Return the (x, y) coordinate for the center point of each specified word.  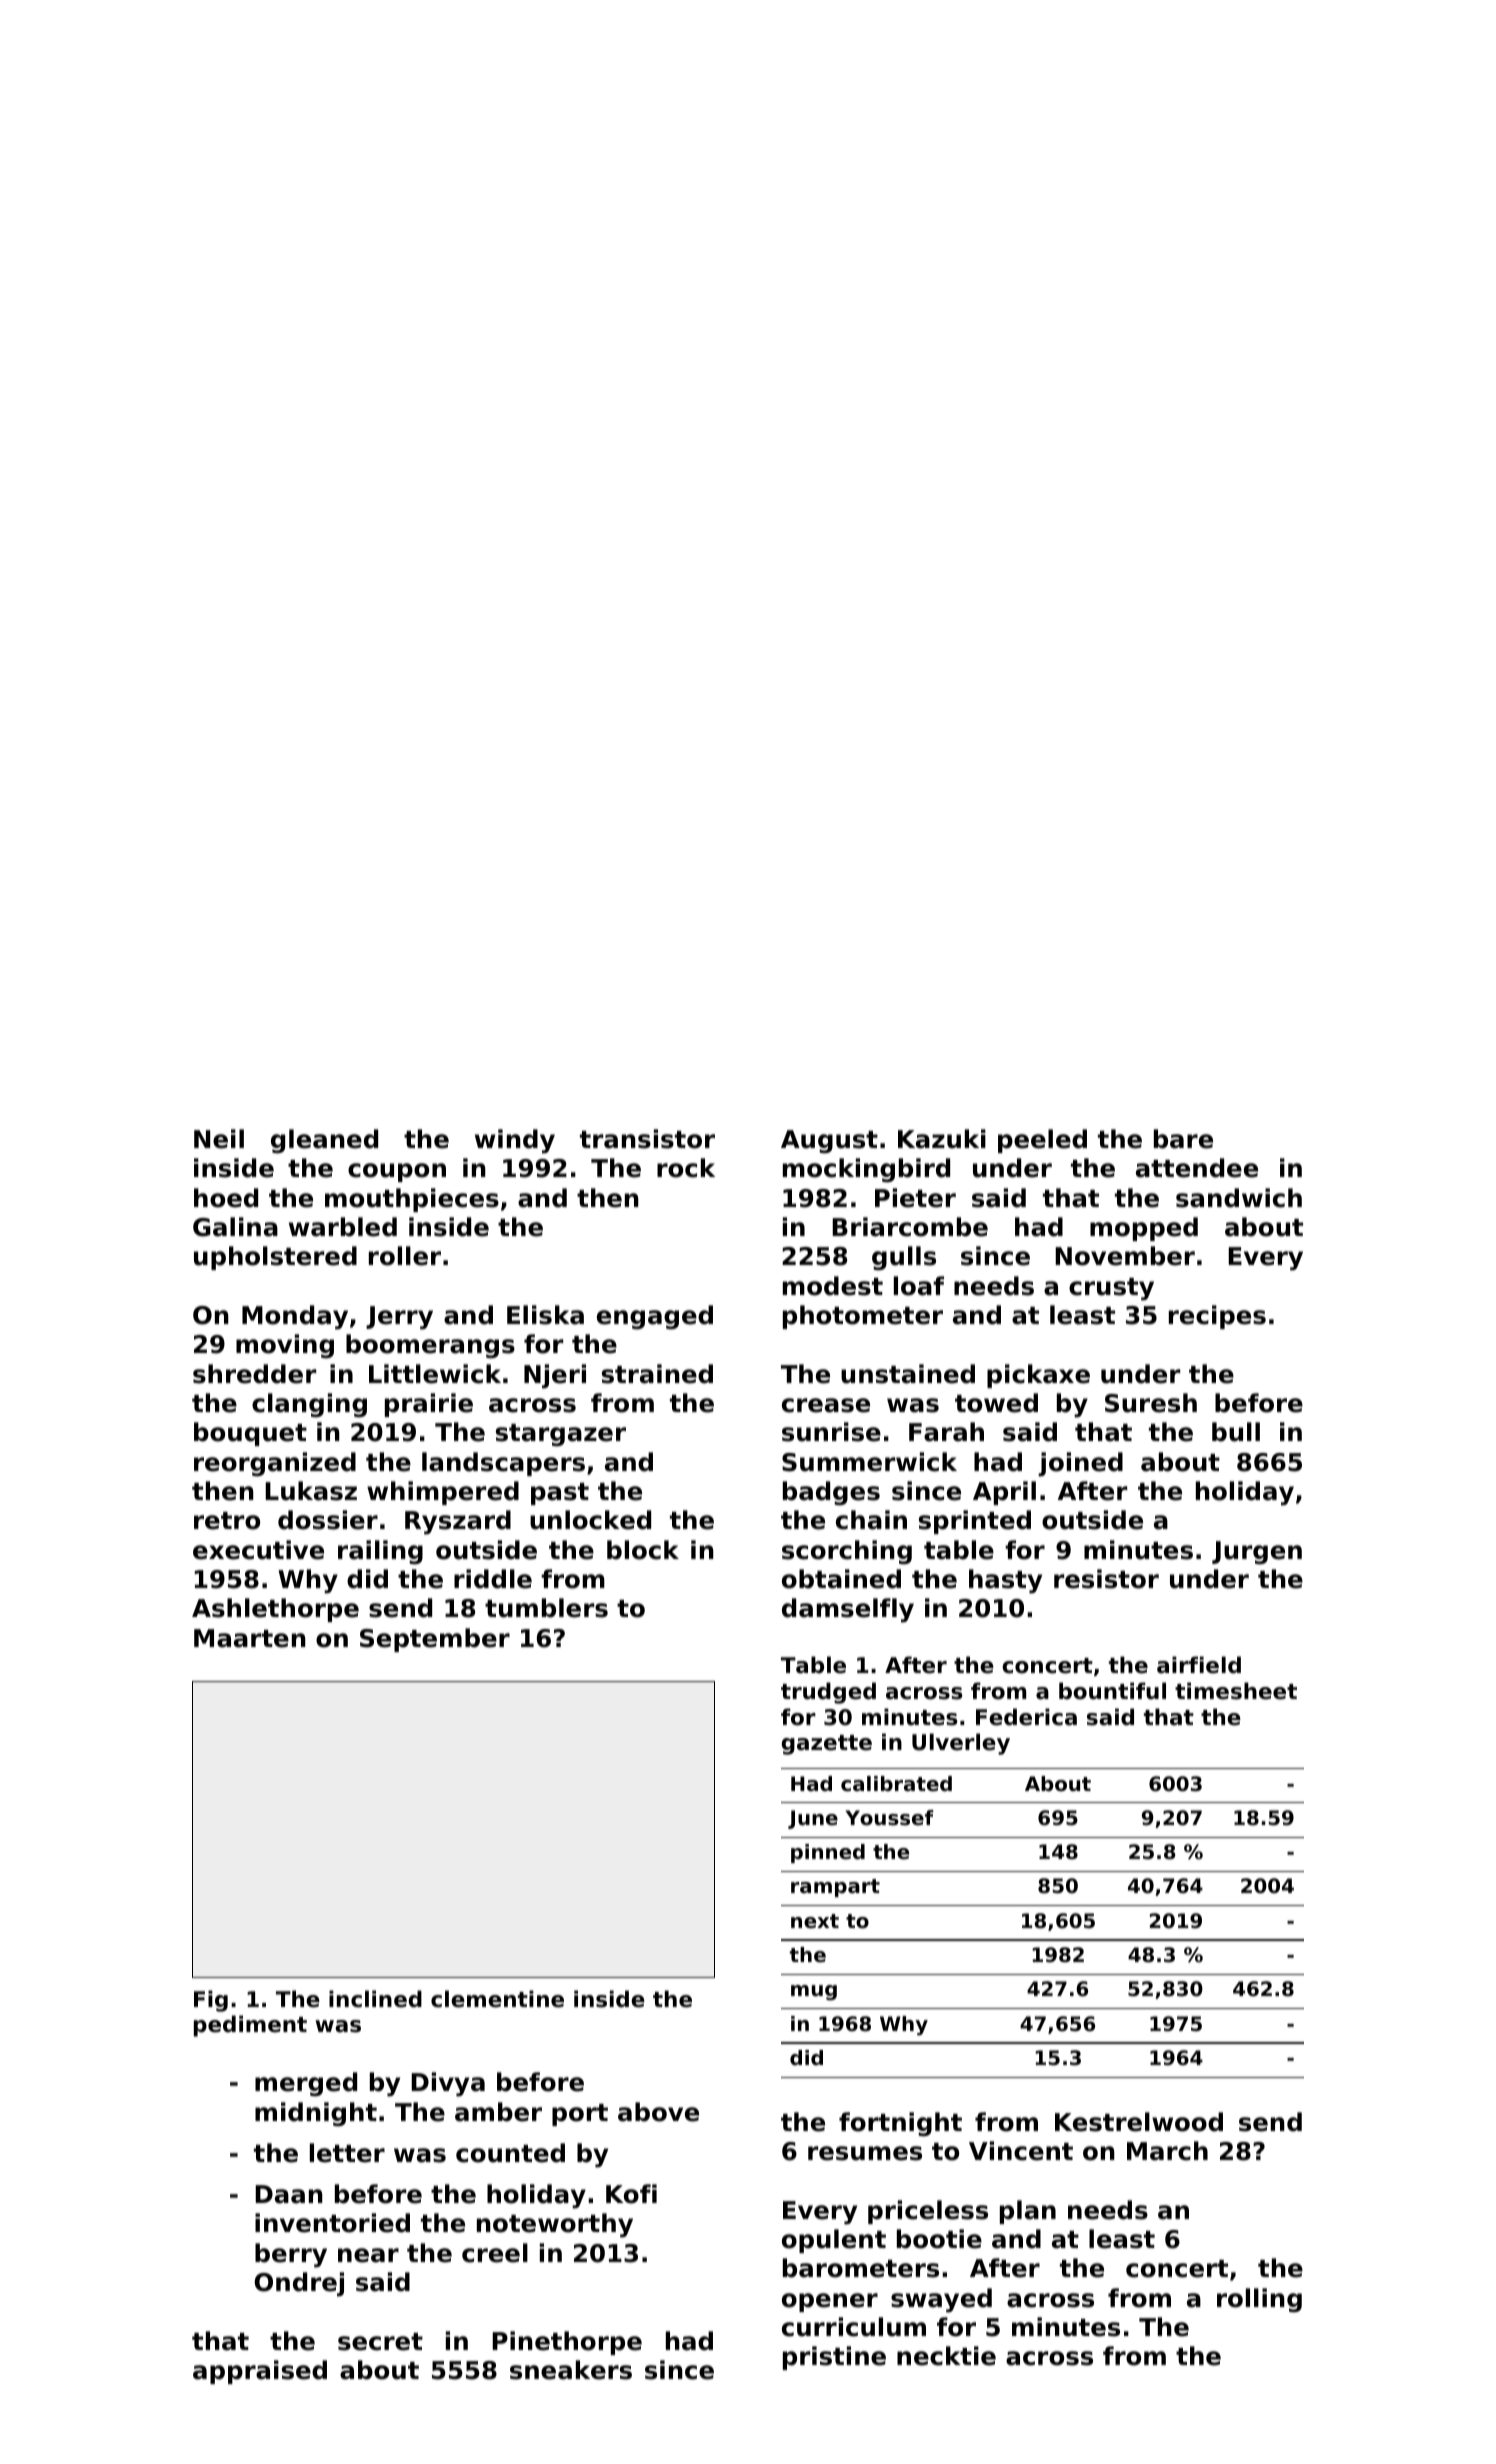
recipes (1217, 1317)
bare (1183, 1139)
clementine (497, 1999)
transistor (647, 1139)
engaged (655, 1317)
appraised (260, 2372)
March (1167, 2151)
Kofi (631, 2194)
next (815, 1921)
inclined (375, 1999)
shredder (254, 1374)
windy (515, 1141)
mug (814, 1992)
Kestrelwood (1139, 2122)
